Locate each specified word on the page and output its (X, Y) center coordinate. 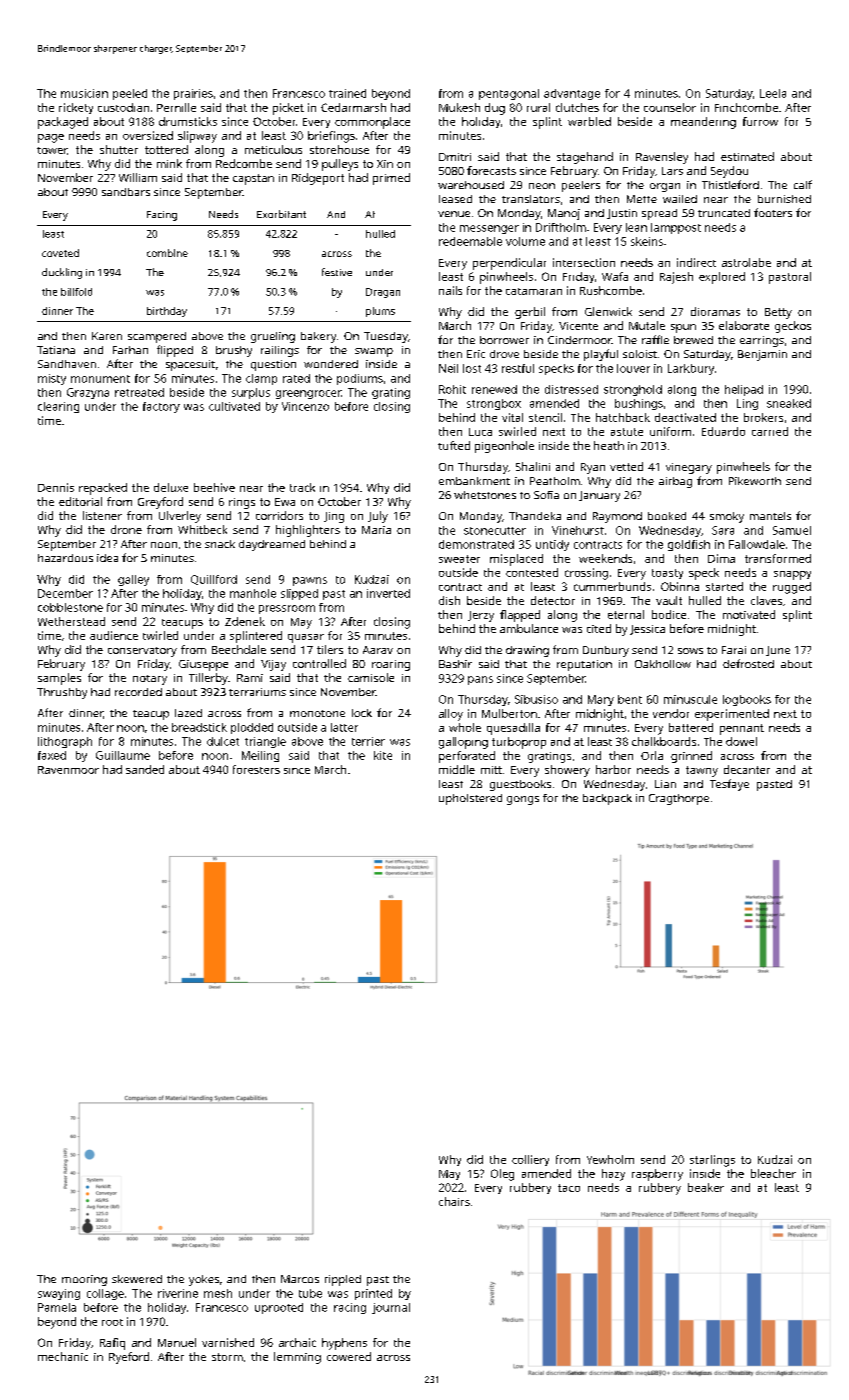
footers (773, 212)
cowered (349, 1356)
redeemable (470, 241)
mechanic (63, 1356)
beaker (706, 1187)
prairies (193, 94)
